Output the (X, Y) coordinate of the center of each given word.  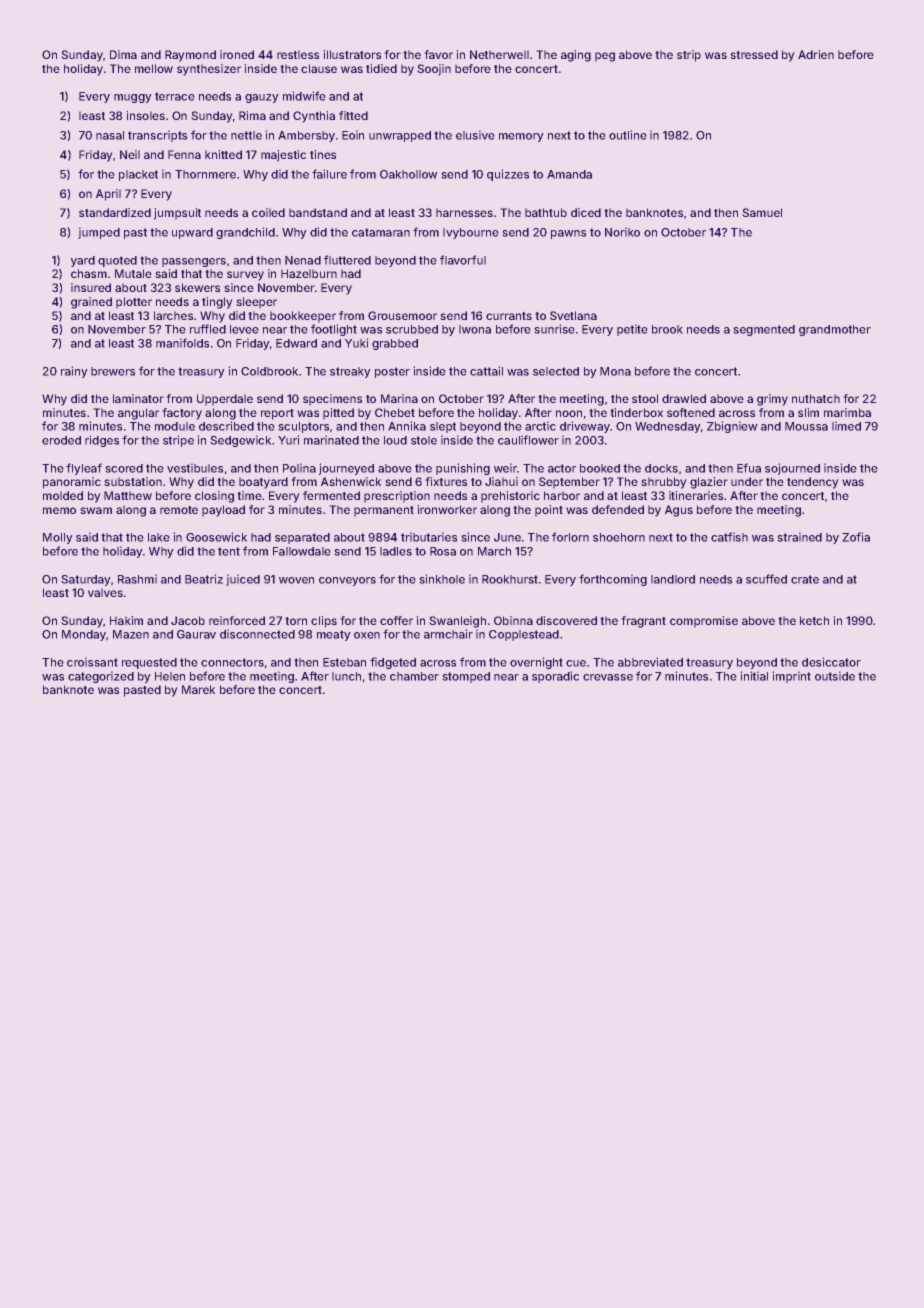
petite (632, 330)
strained (800, 537)
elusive (475, 135)
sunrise (554, 329)
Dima (123, 54)
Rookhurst (510, 579)
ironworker (447, 509)
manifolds (182, 343)
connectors (232, 662)
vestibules (195, 468)
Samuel (762, 212)
